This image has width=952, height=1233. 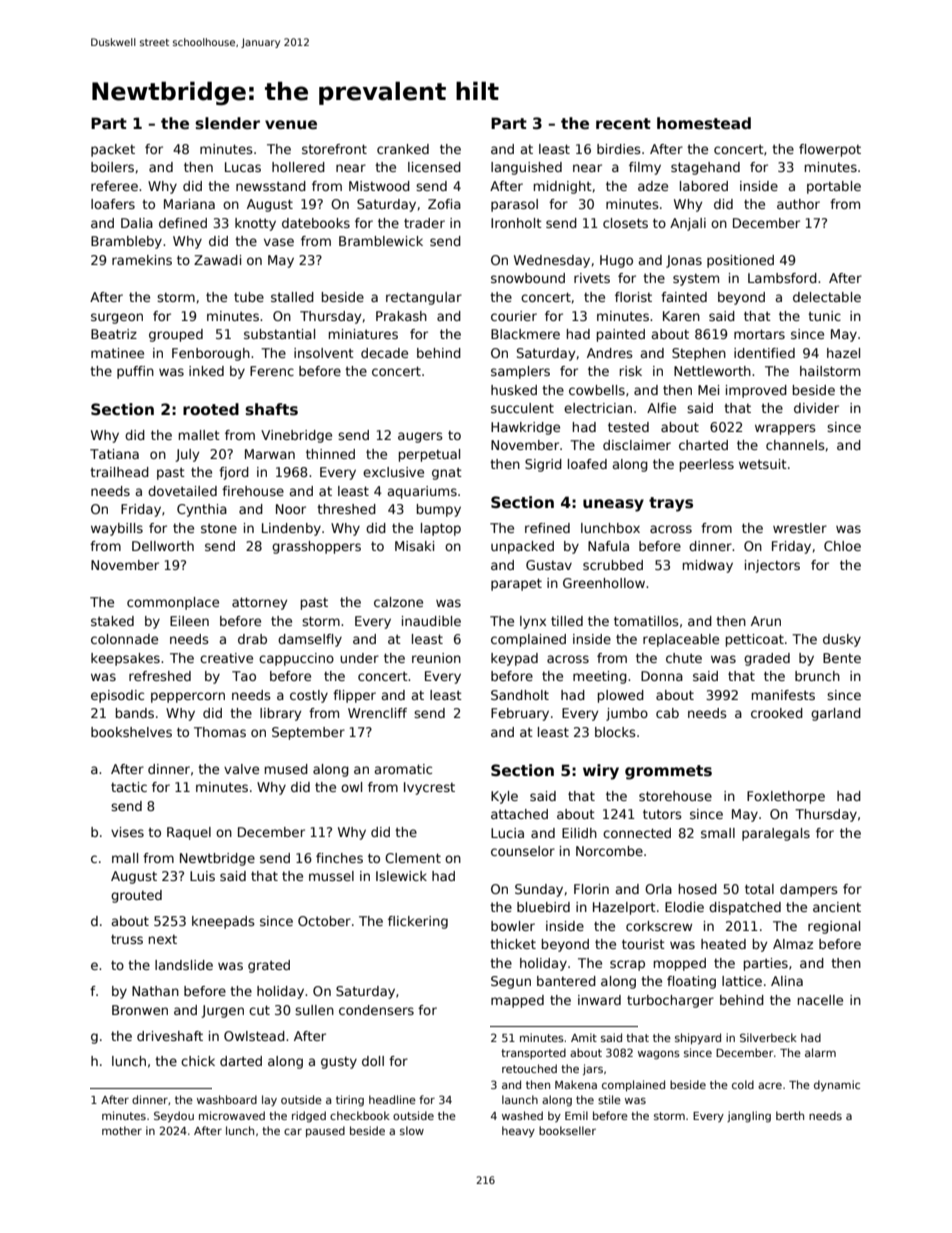 What do you see at coordinates (763, 464) in the image?
I see `wetsuit` at bounding box center [763, 464].
